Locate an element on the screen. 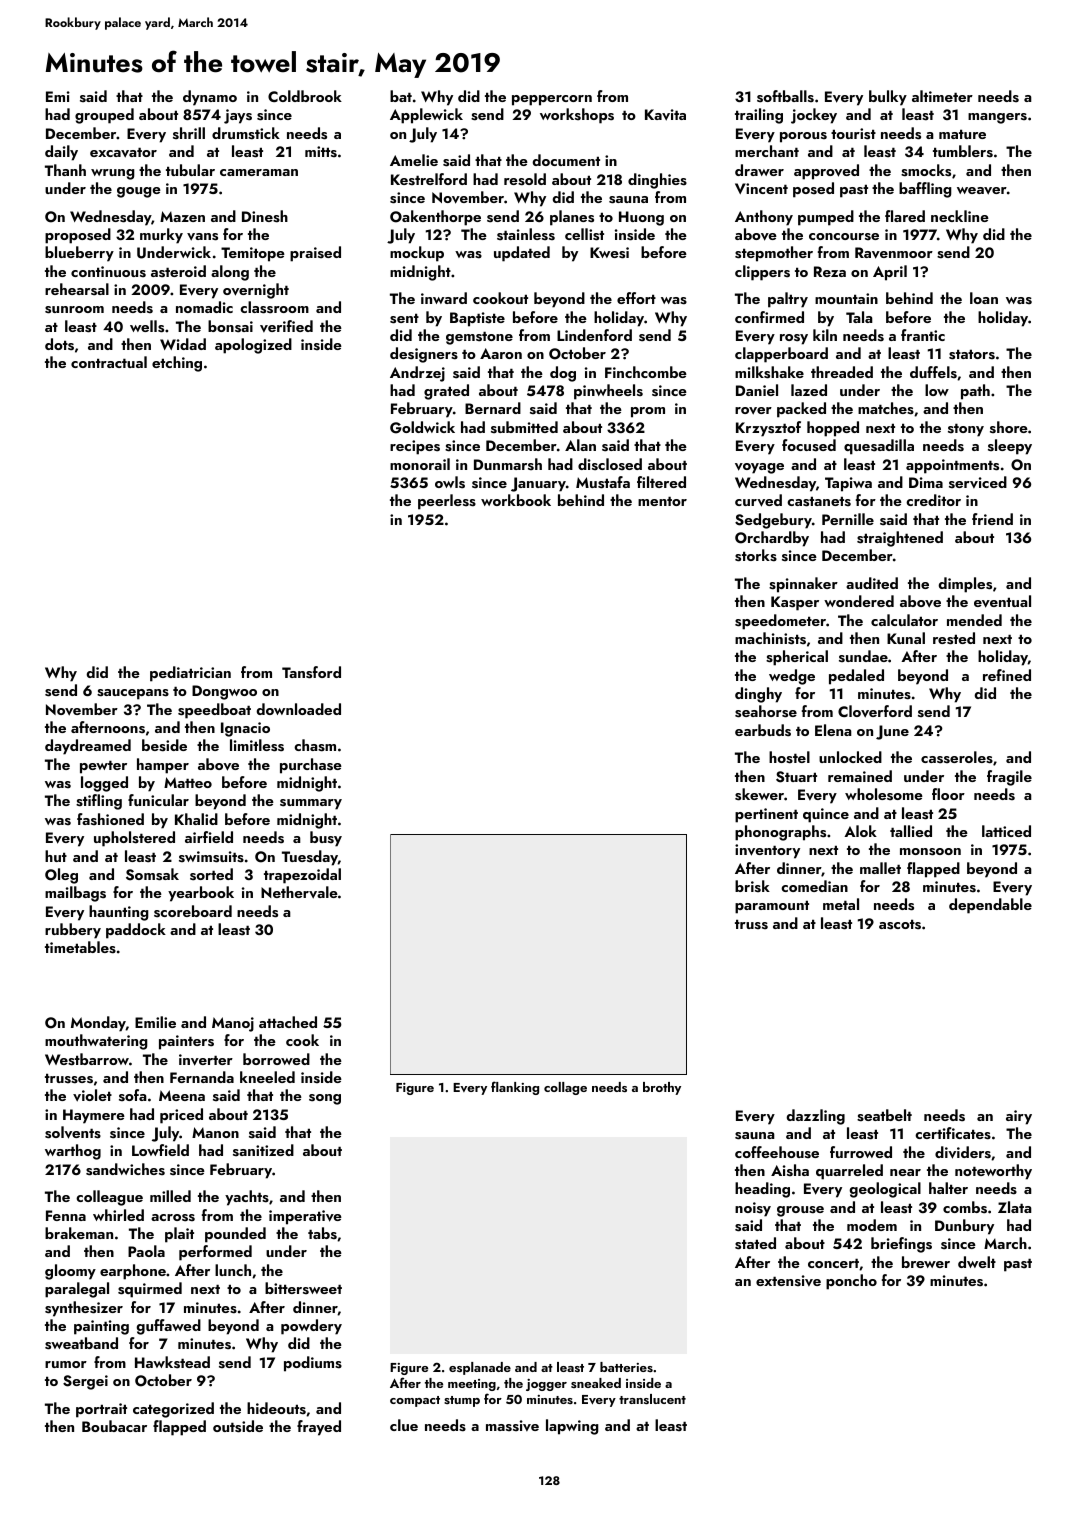  latticed is located at coordinates (1006, 831).
